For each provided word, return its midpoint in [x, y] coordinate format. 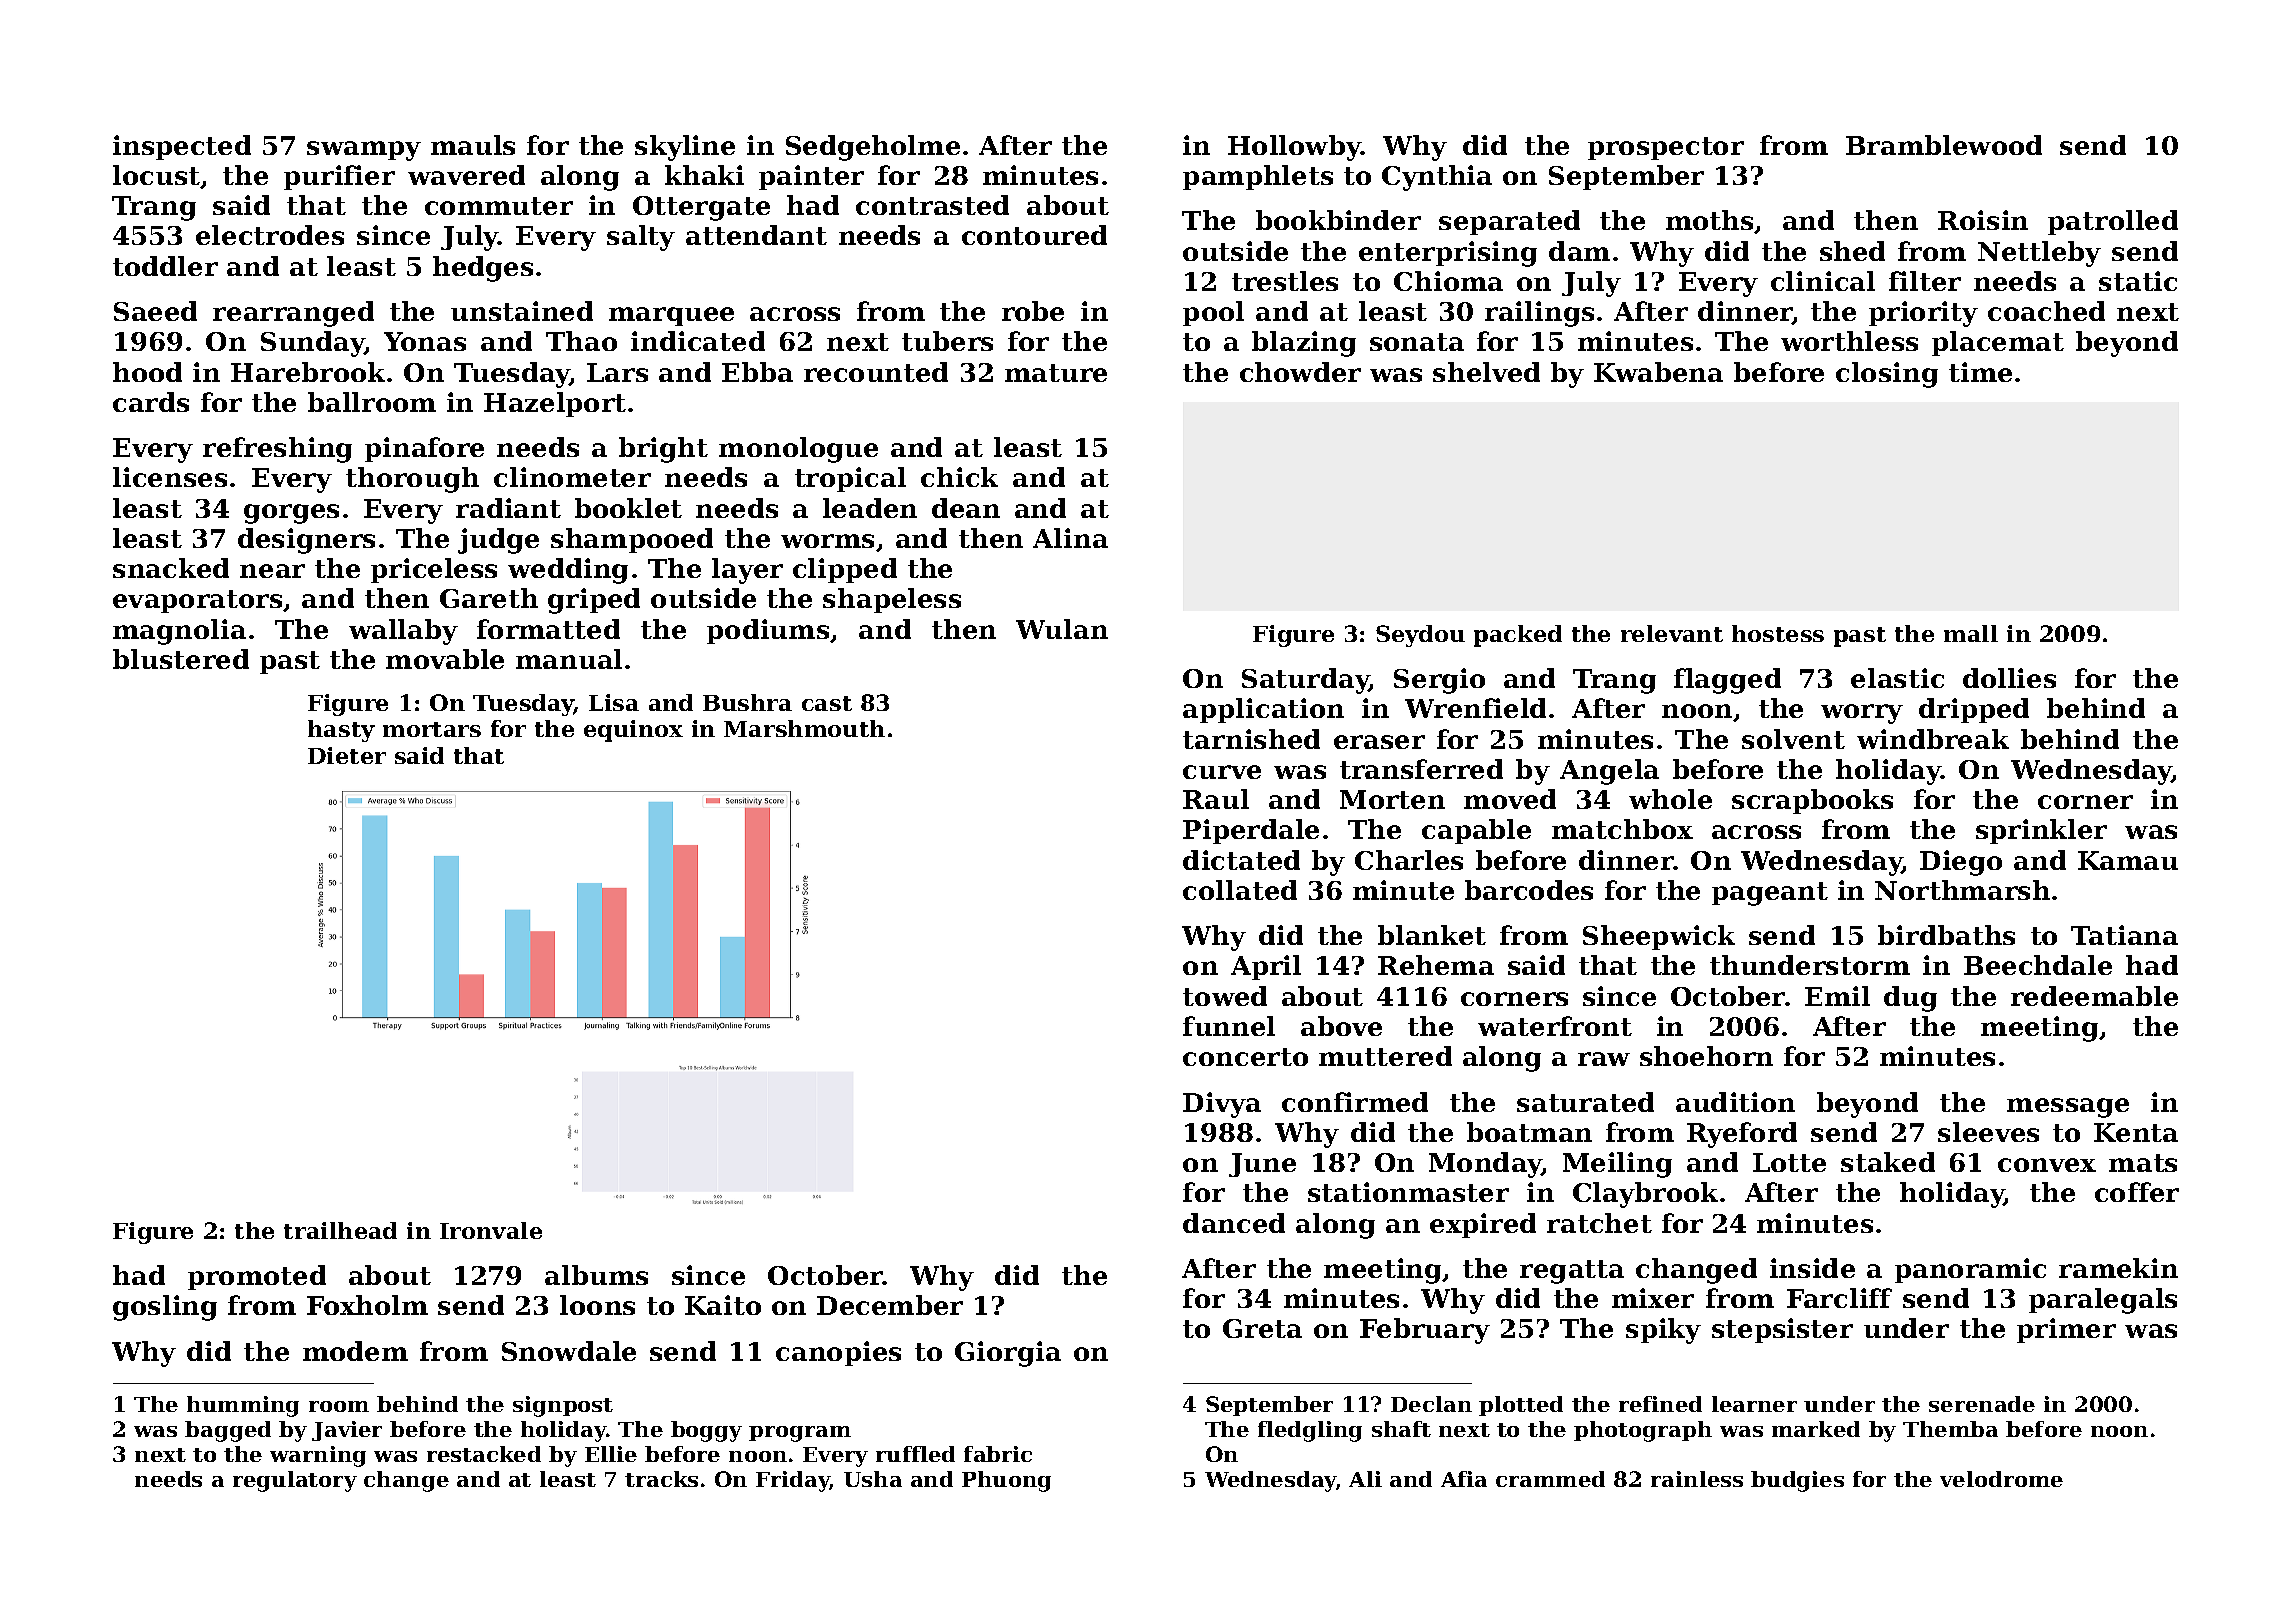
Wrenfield [1475, 708]
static [2138, 281]
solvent [1793, 739]
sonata [1417, 342]
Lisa [614, 702]
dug [1910, 999]
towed [1225, 996]
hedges [483, 269]
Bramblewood [1944, 145]
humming [243, 1406]
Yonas [425, 341]
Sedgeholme [873, 148]
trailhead [340, 1230]
